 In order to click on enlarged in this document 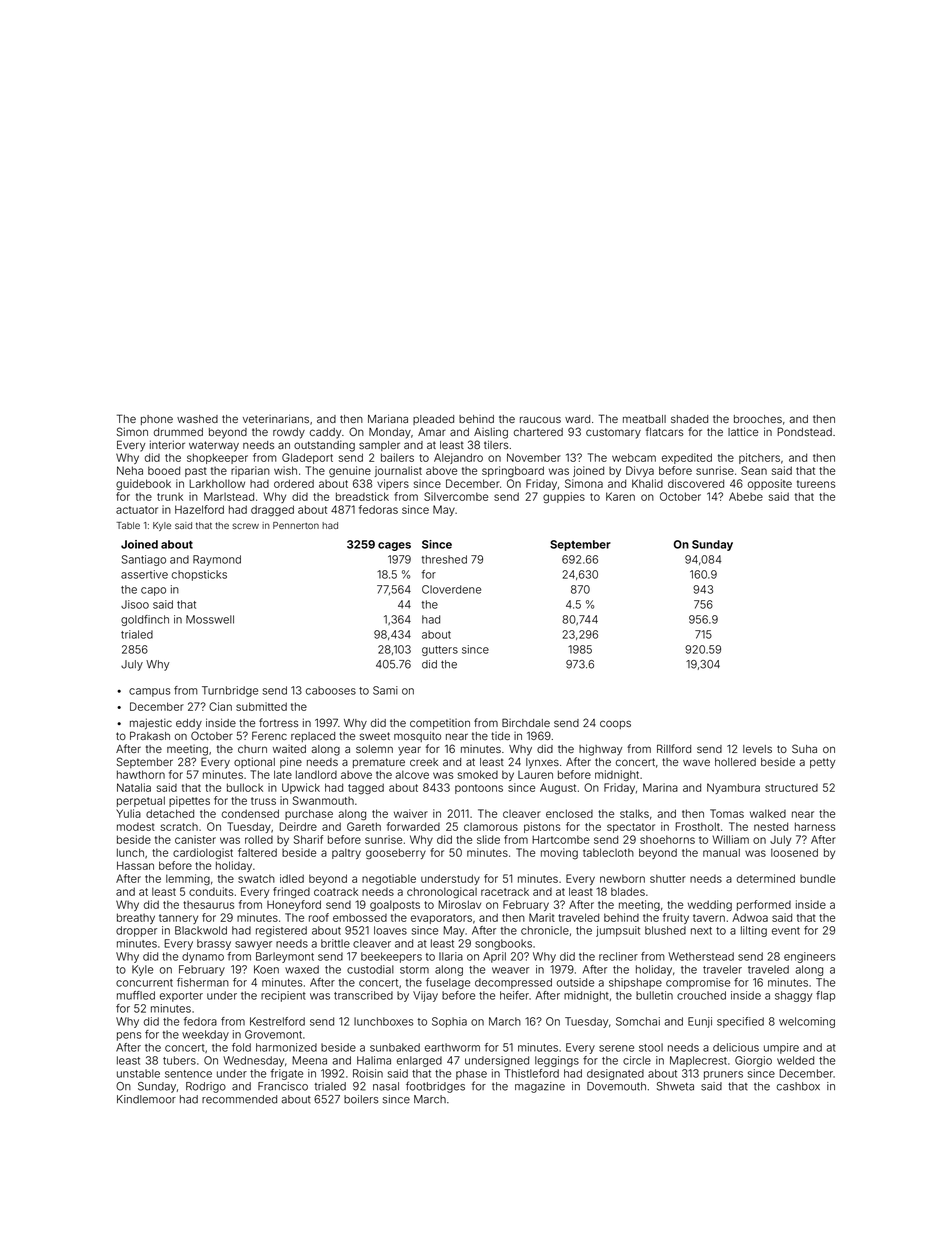, I will do `click(419, 1061)`.
